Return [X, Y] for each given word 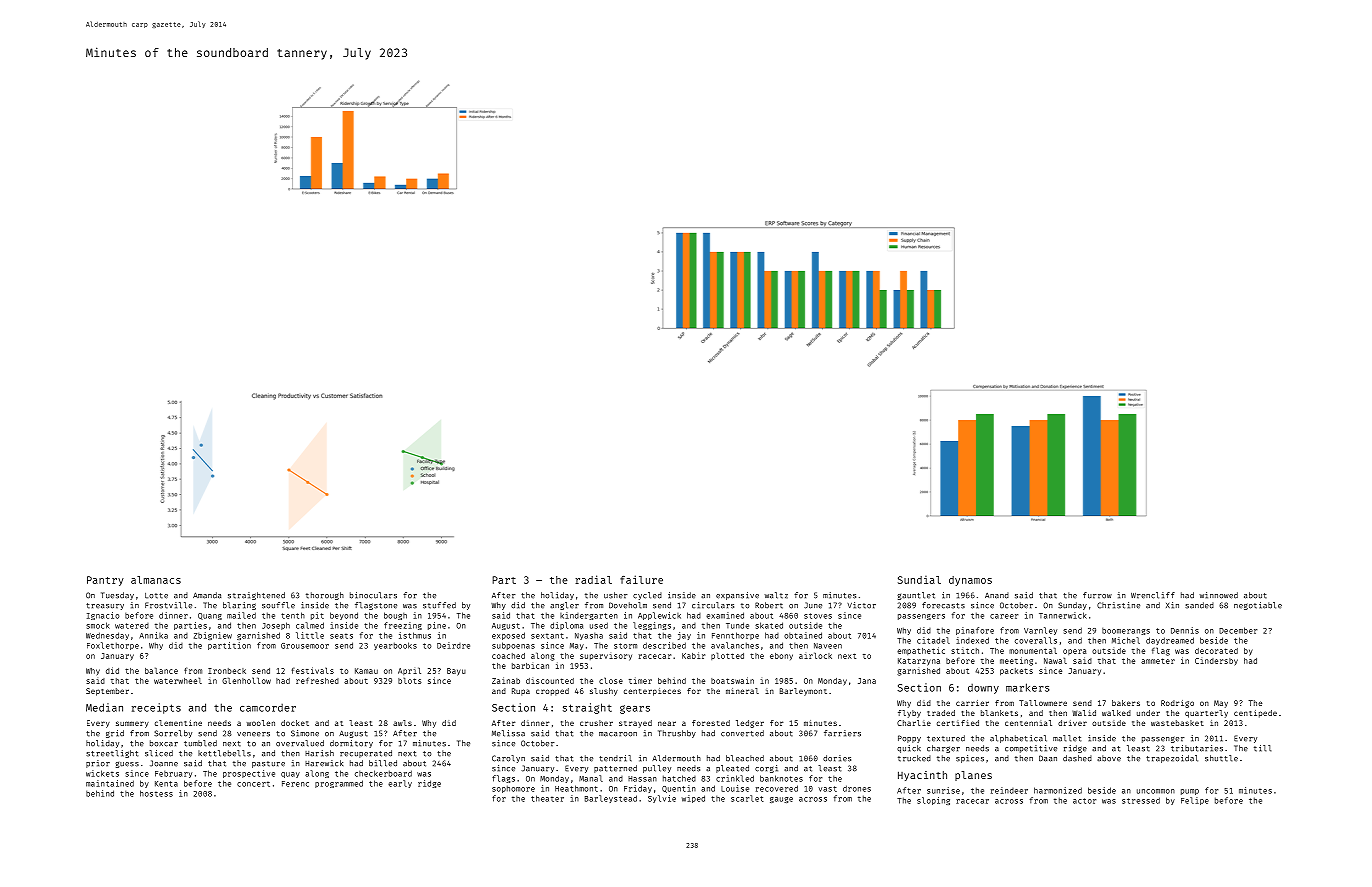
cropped [552, 692]
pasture [268, 764]
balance [161, 670]
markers [1027, 687]
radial [593, 579]
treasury [105, 606]
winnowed [1218, 595]
